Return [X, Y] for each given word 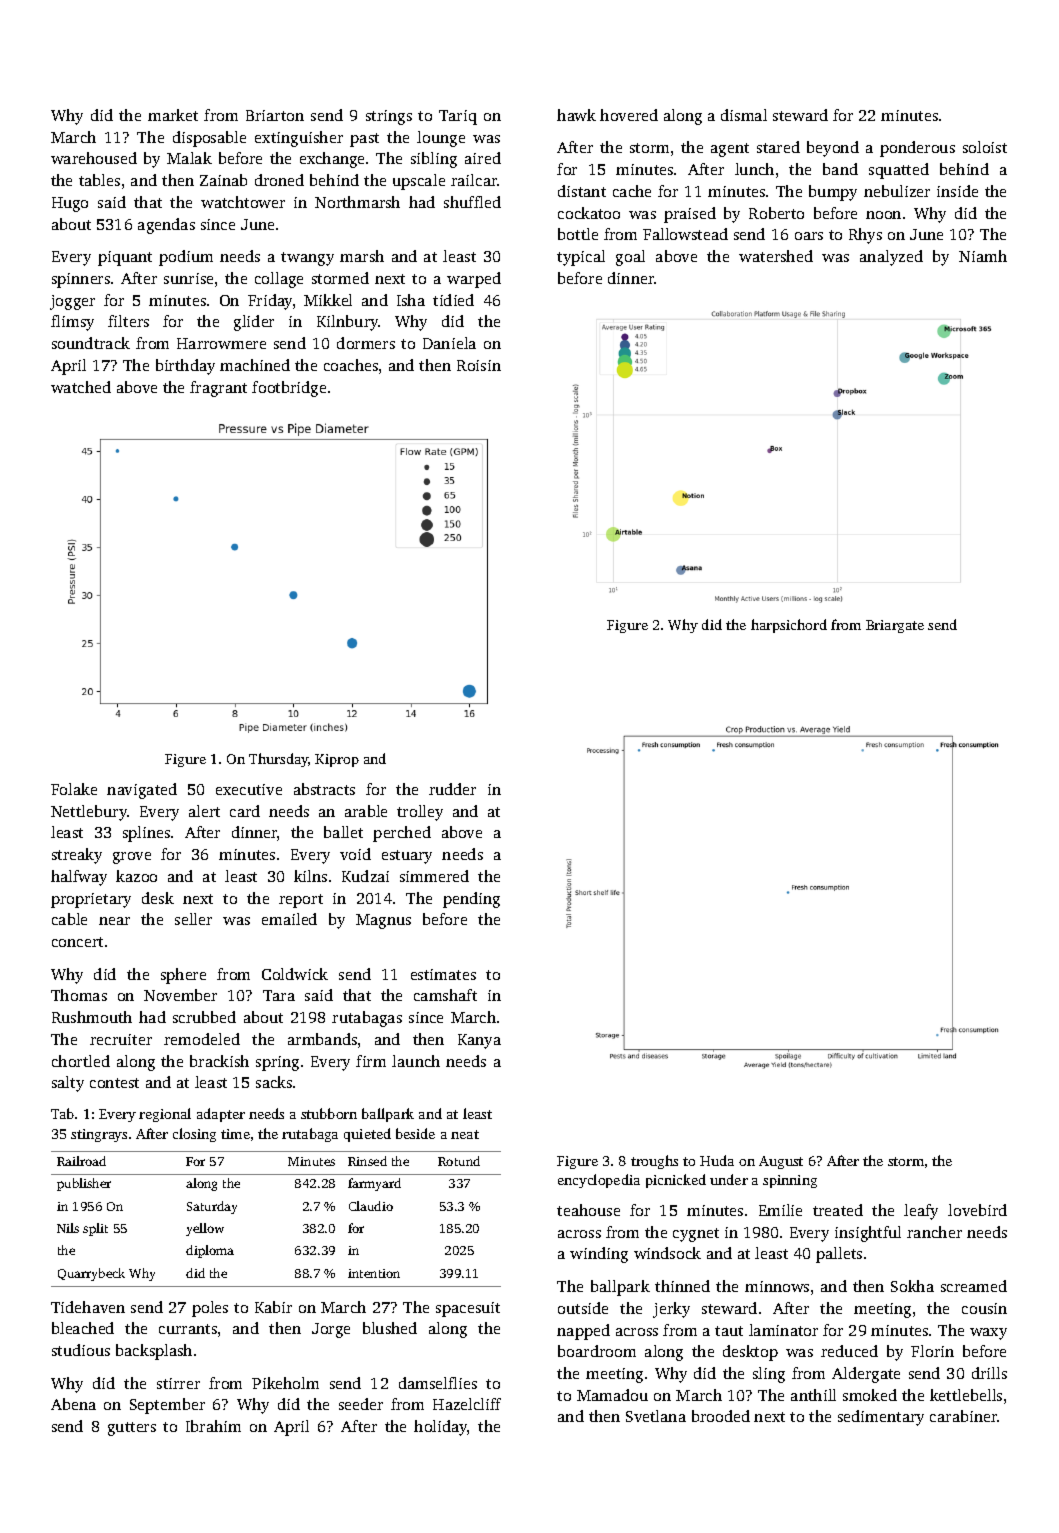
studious [81, 1350]
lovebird [977, 1210]
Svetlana [656, 1416]
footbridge [289, 389]
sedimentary [881, 1418]
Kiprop [337, 760]
